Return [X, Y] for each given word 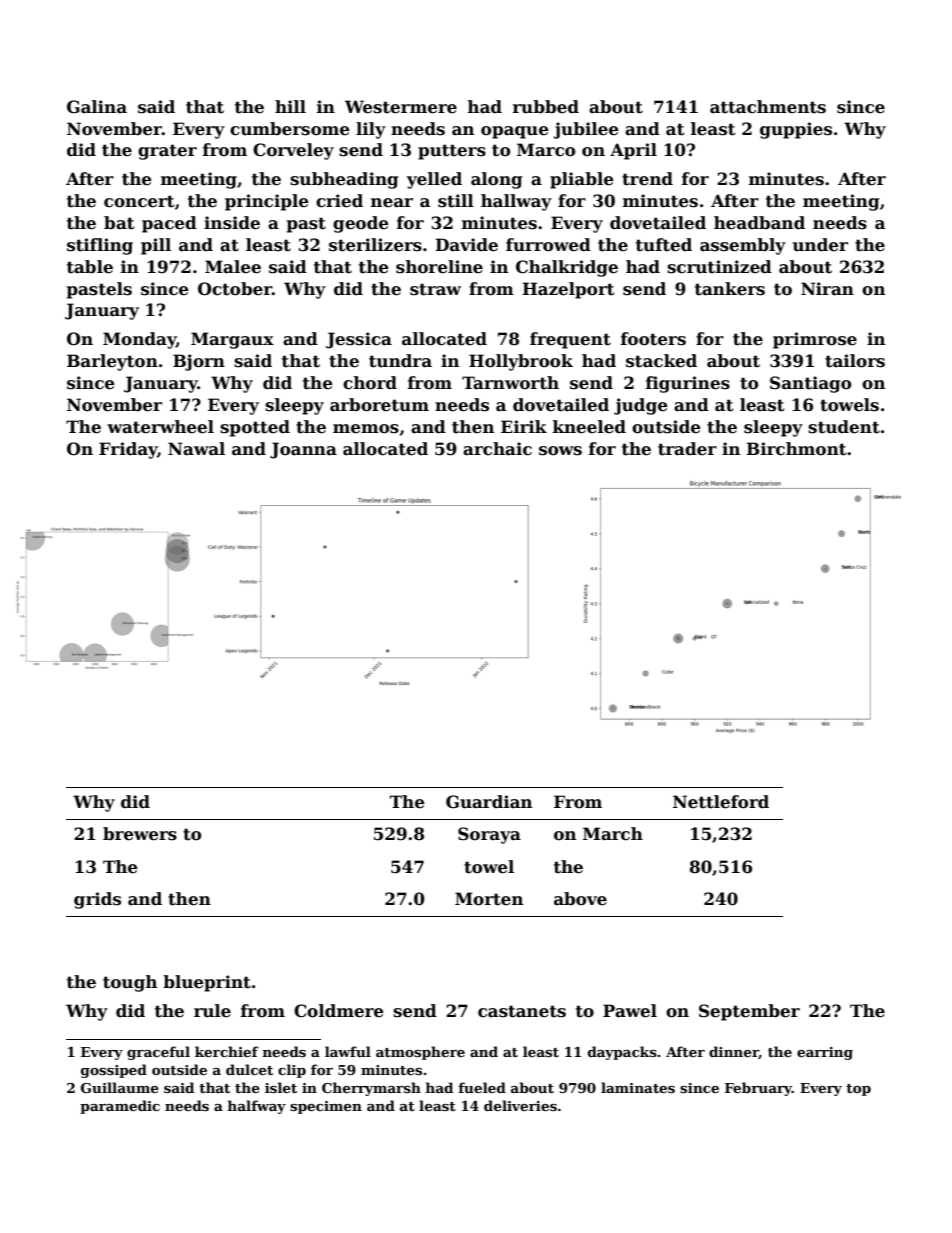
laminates [638, 1087]
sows [560, 451]
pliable [581, 180]
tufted [664, 245]
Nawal [196, 449]
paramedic [120, 1107]
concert [139, 201]
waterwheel [160, 427]
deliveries [520, 1105]
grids [97, 900]
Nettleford [721, 802]
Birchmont [796, 449]
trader [687, 449]
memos [366, 429]
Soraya [489, 835]
